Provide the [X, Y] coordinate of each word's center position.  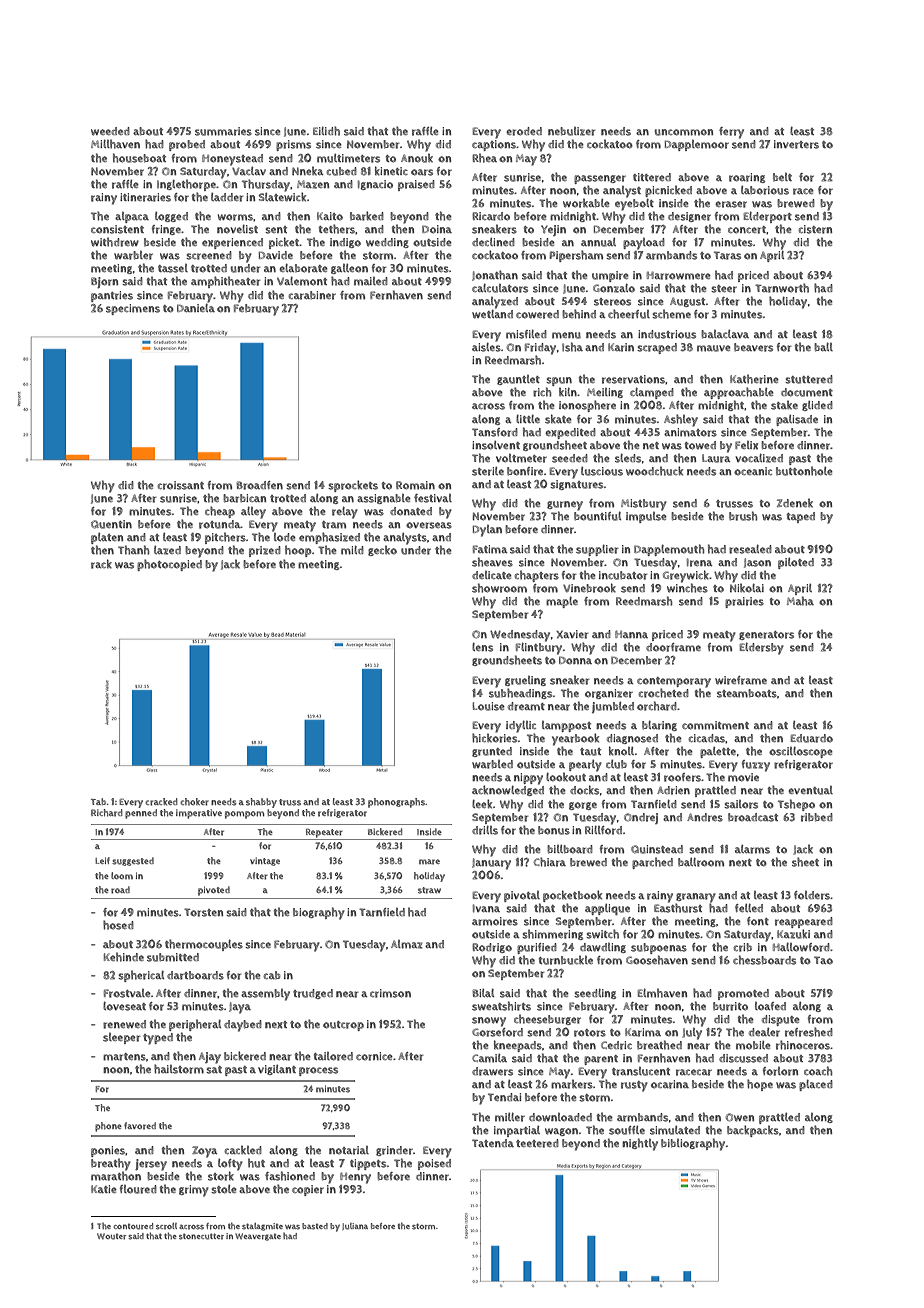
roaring [747, 178]
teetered [537, 1143]
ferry [731, 133]
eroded [524, 131]
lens [482, 647]
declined [493, 242]
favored [140, 1126]
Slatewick [282, 197]
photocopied [169, 565]
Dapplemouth [669, 550]
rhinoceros [803, 1045]
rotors [590, 1033]
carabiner [312, 295]
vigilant [277, 1070]
